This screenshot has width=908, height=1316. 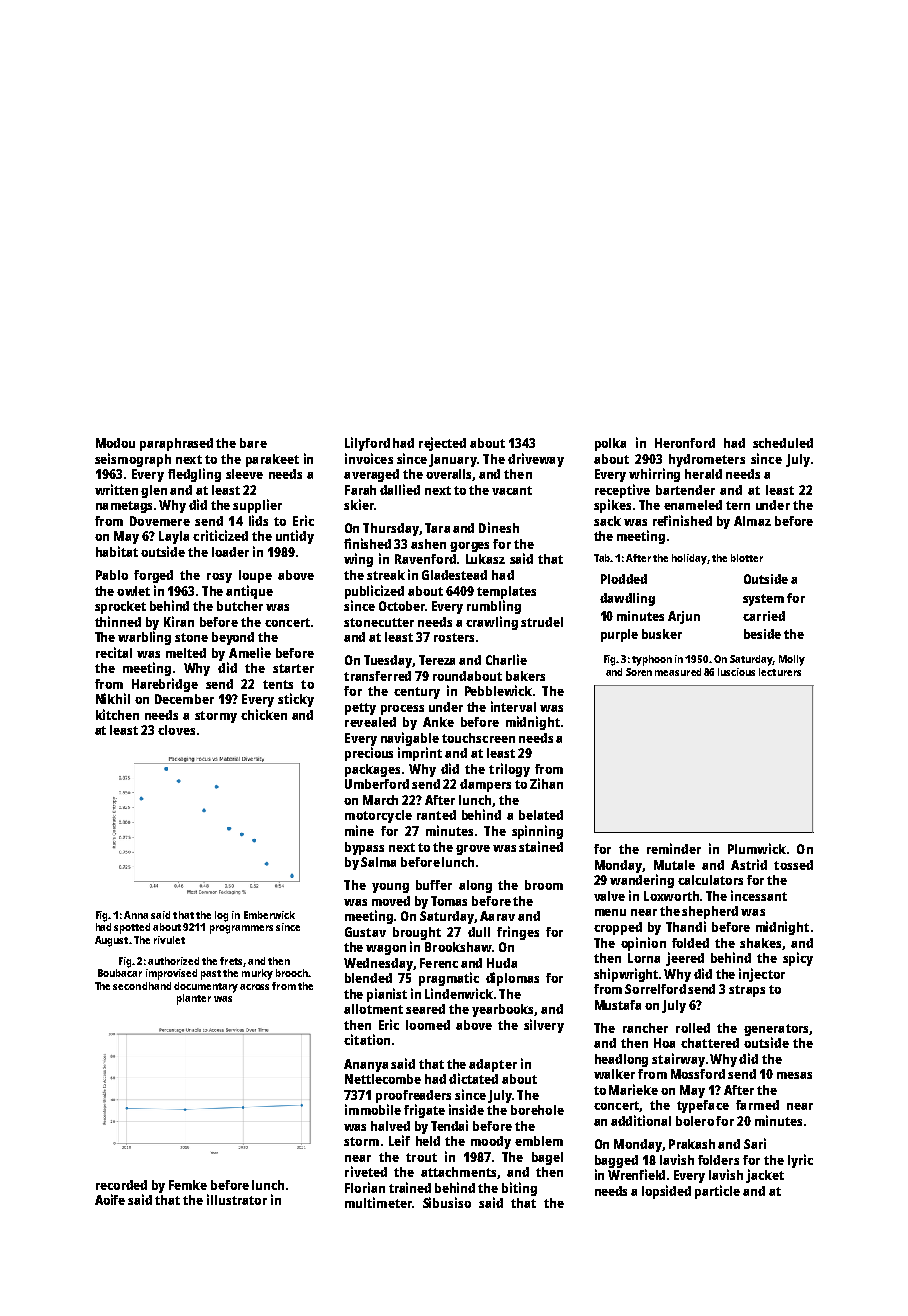 I want to click on straps, so click(x=747, y=991).
